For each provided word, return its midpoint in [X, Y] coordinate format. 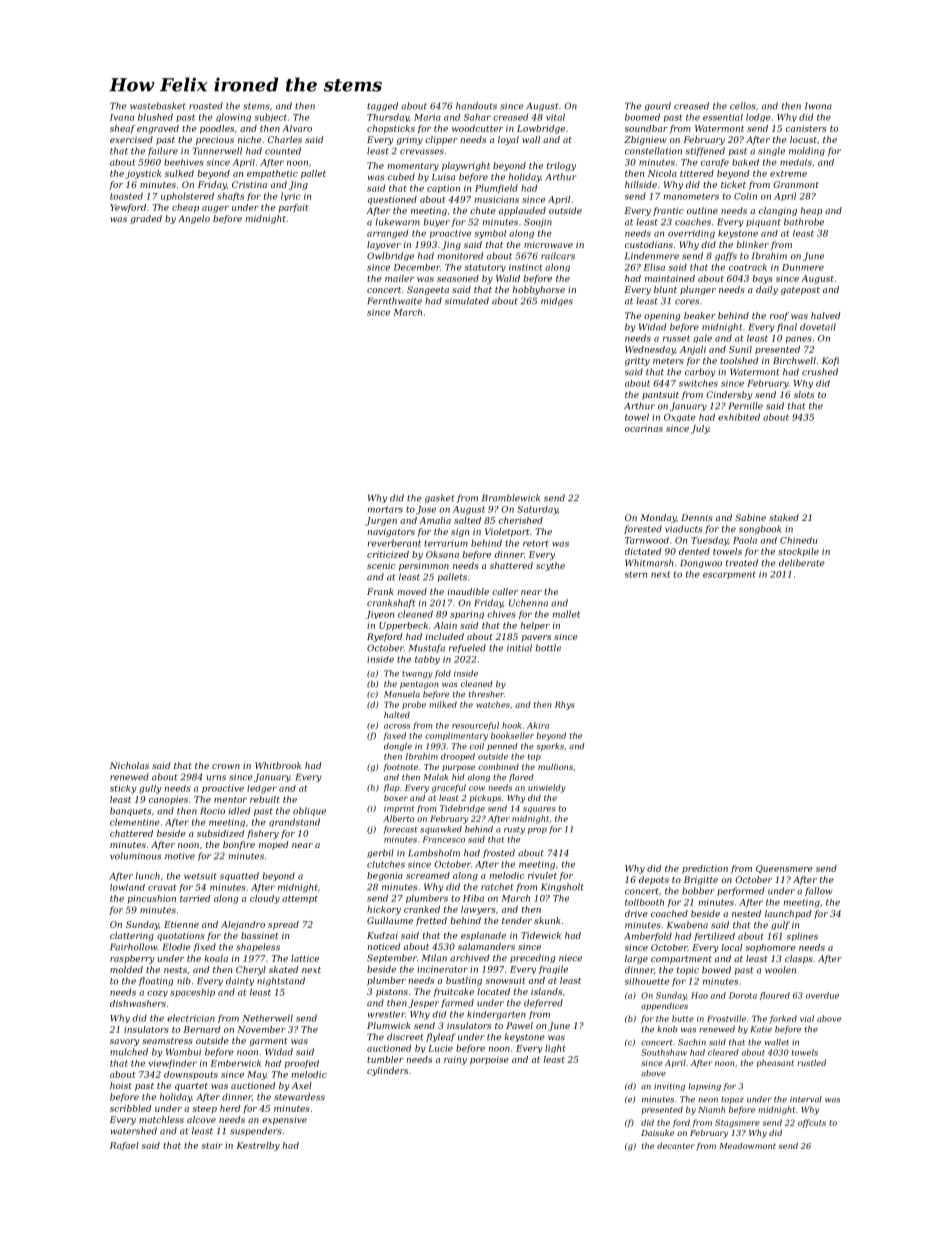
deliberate [802, 563]
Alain [445, 625]
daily [767, 290]
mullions [555, 767]
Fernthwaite [394, 301]
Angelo [194, 219]
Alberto [399, 818]
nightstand [281, 981]
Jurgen [381, 521]
